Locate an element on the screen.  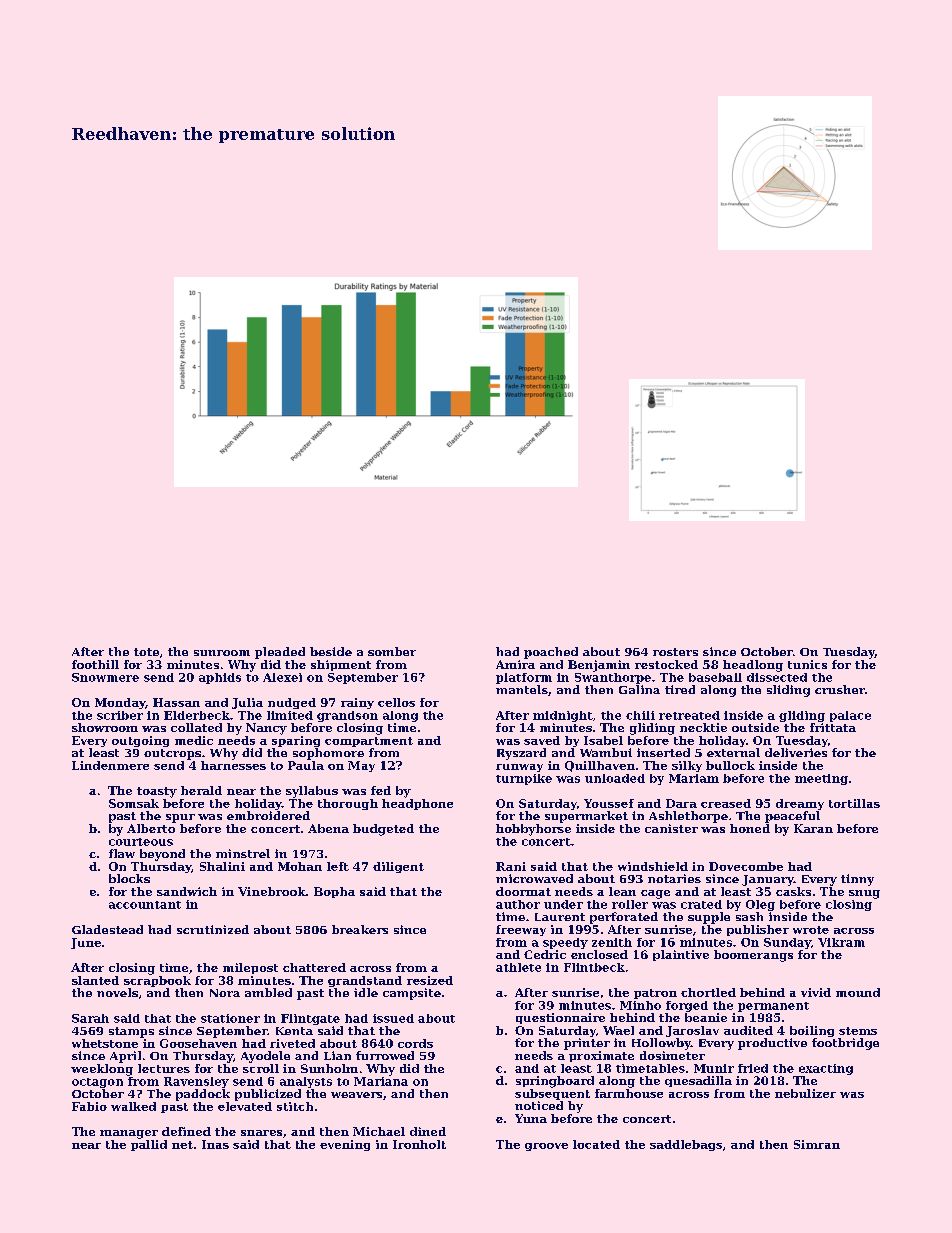
Ravensley is located at coordinates (196, 1082).
